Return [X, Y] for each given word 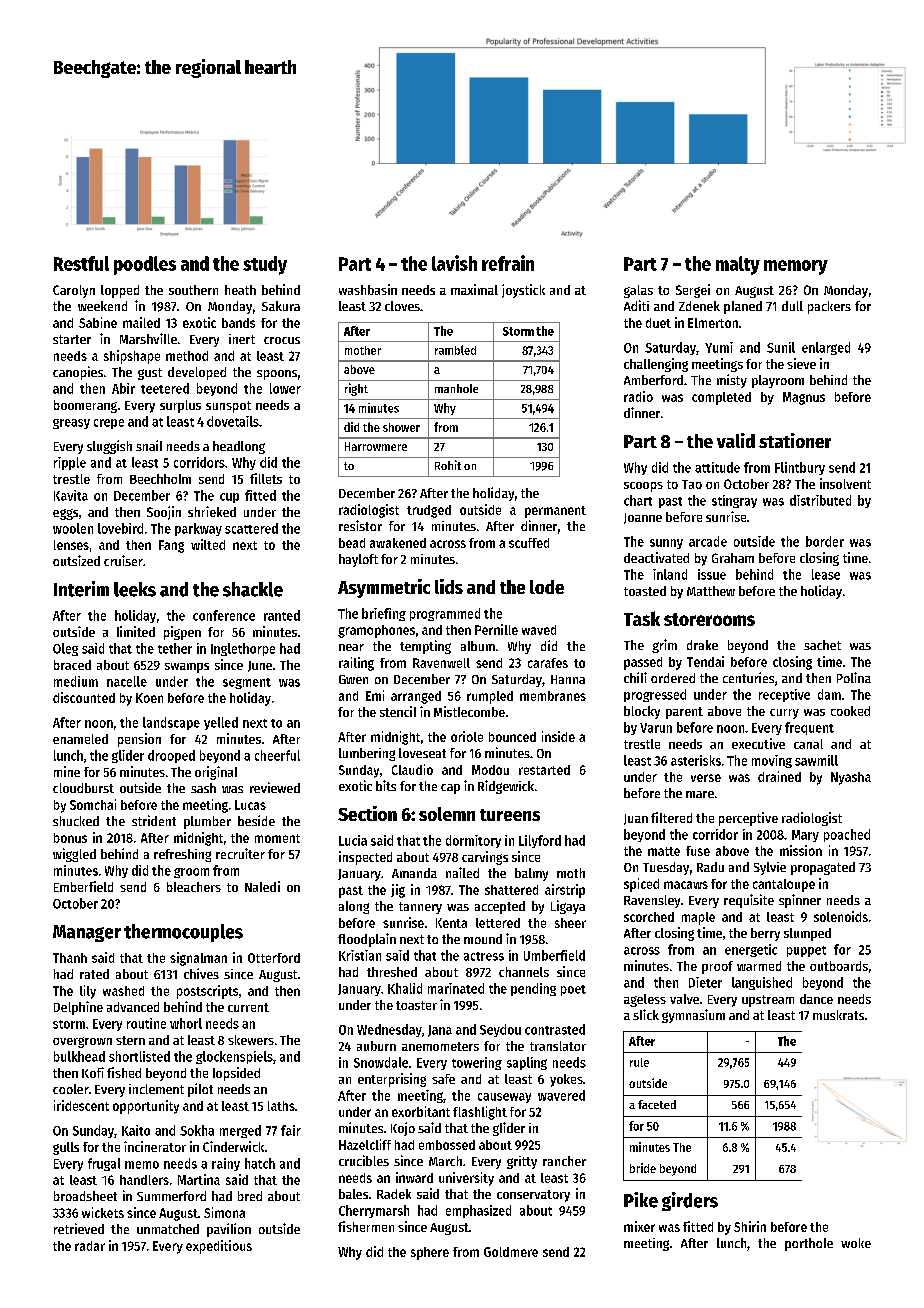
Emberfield [83, 886]
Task [642, 618]
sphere [430, 1253]
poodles [145, 265]
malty [738, 265]
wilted [208, 544]
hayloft [358, 560]
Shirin [750, 1226]
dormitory [473, 841]
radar [90, 1246]
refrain [508, 263]
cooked [850, 711]
